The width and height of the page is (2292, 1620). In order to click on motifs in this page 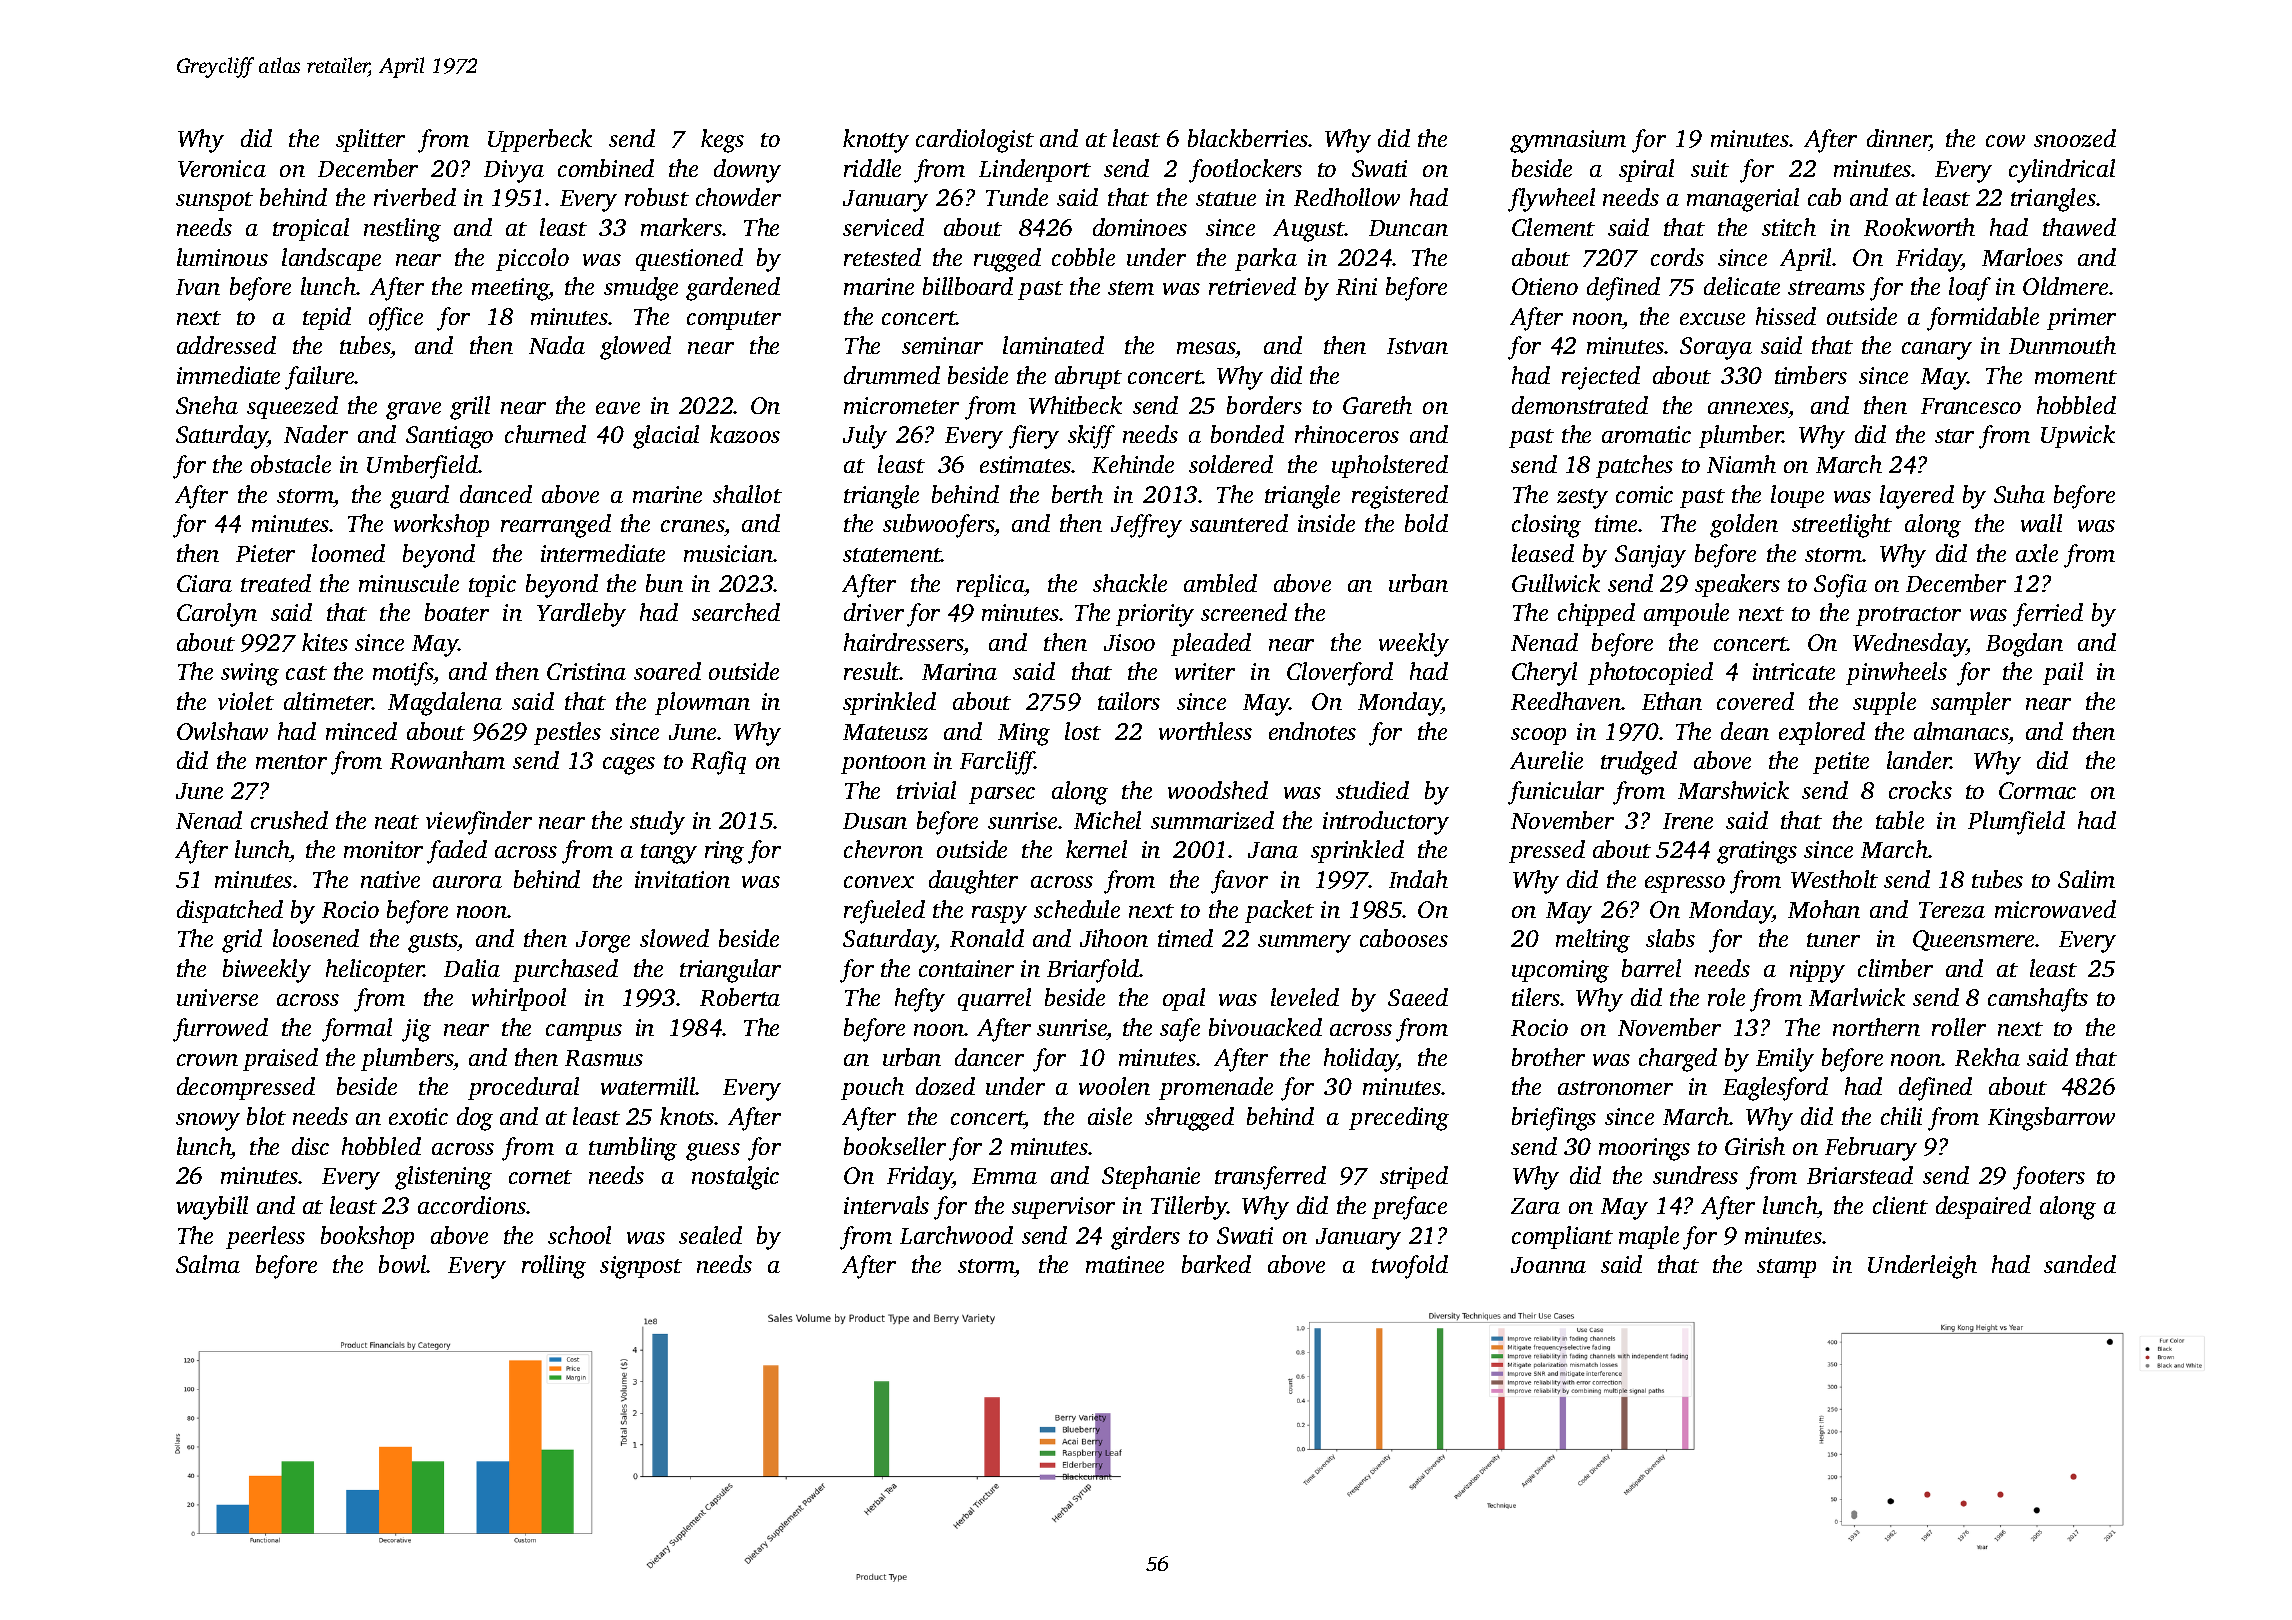, I will do `click(403, 674)`.
